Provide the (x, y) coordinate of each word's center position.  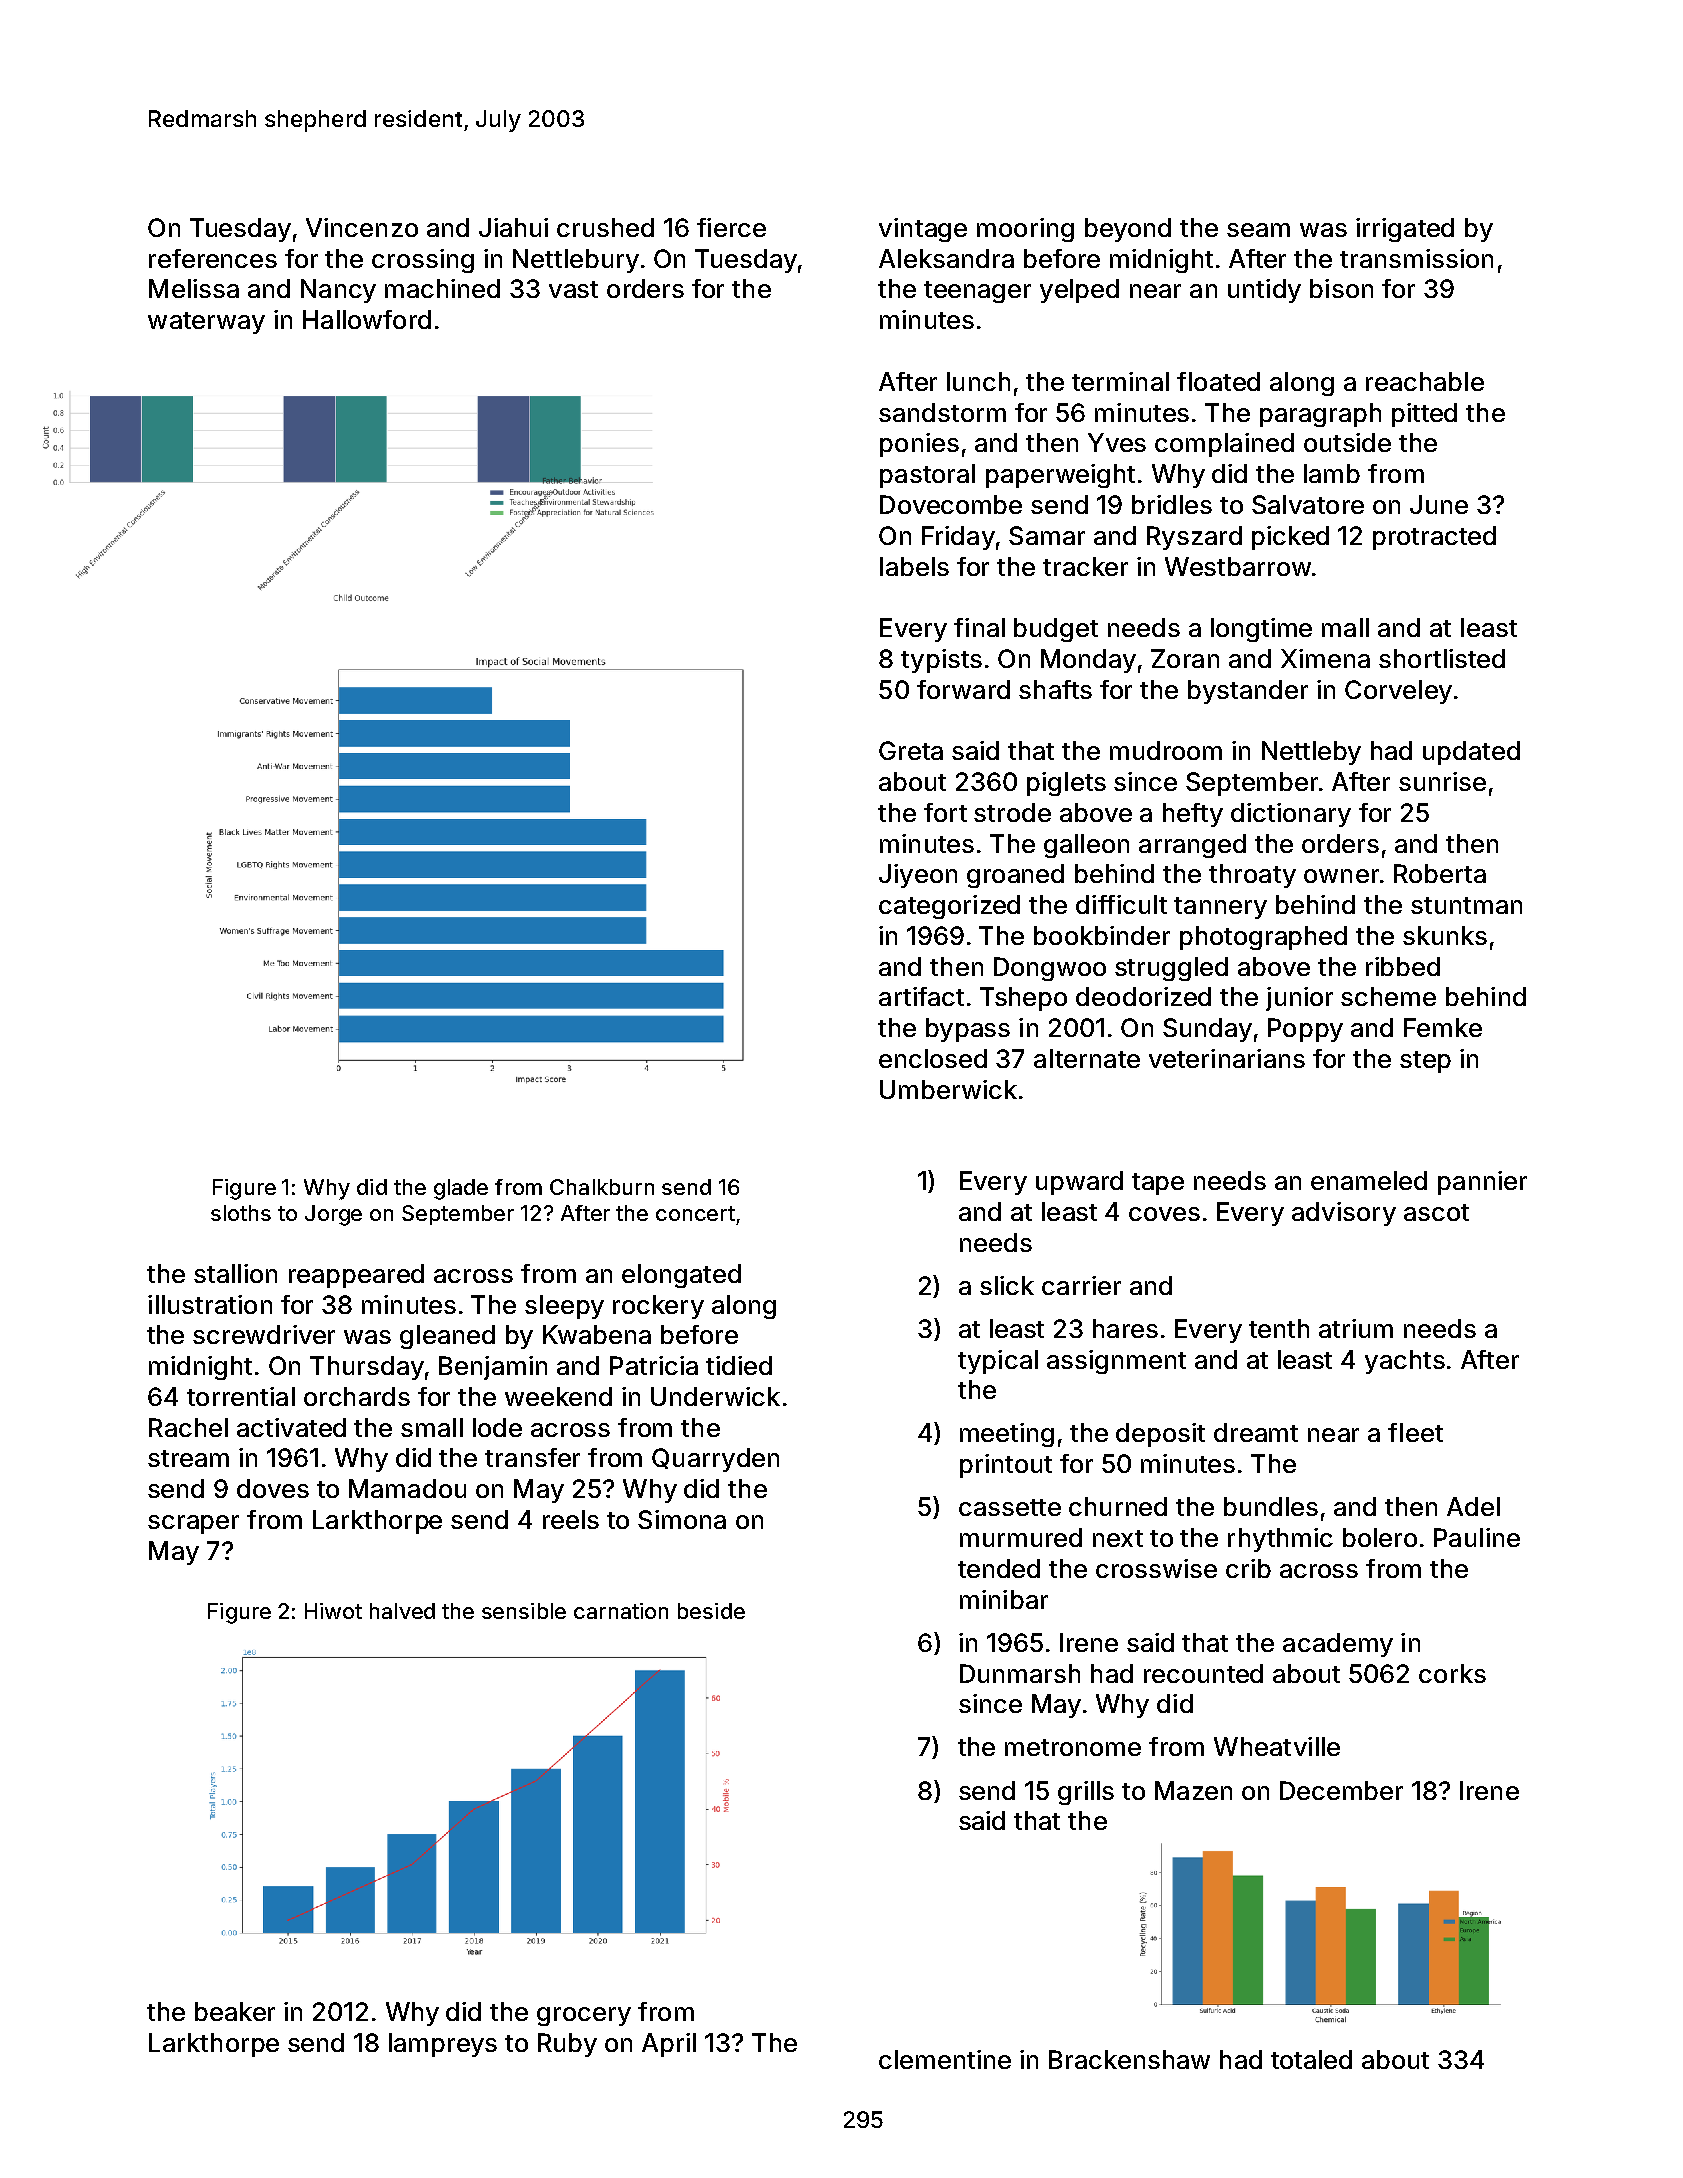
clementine (945, 2059)
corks (1452, 1673)
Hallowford (367, 319)
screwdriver (264, 1334)
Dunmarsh (1020, 1673)
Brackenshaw (1129, 2059)
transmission (1416, 258)
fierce (731, 227)
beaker (235, 2011)
